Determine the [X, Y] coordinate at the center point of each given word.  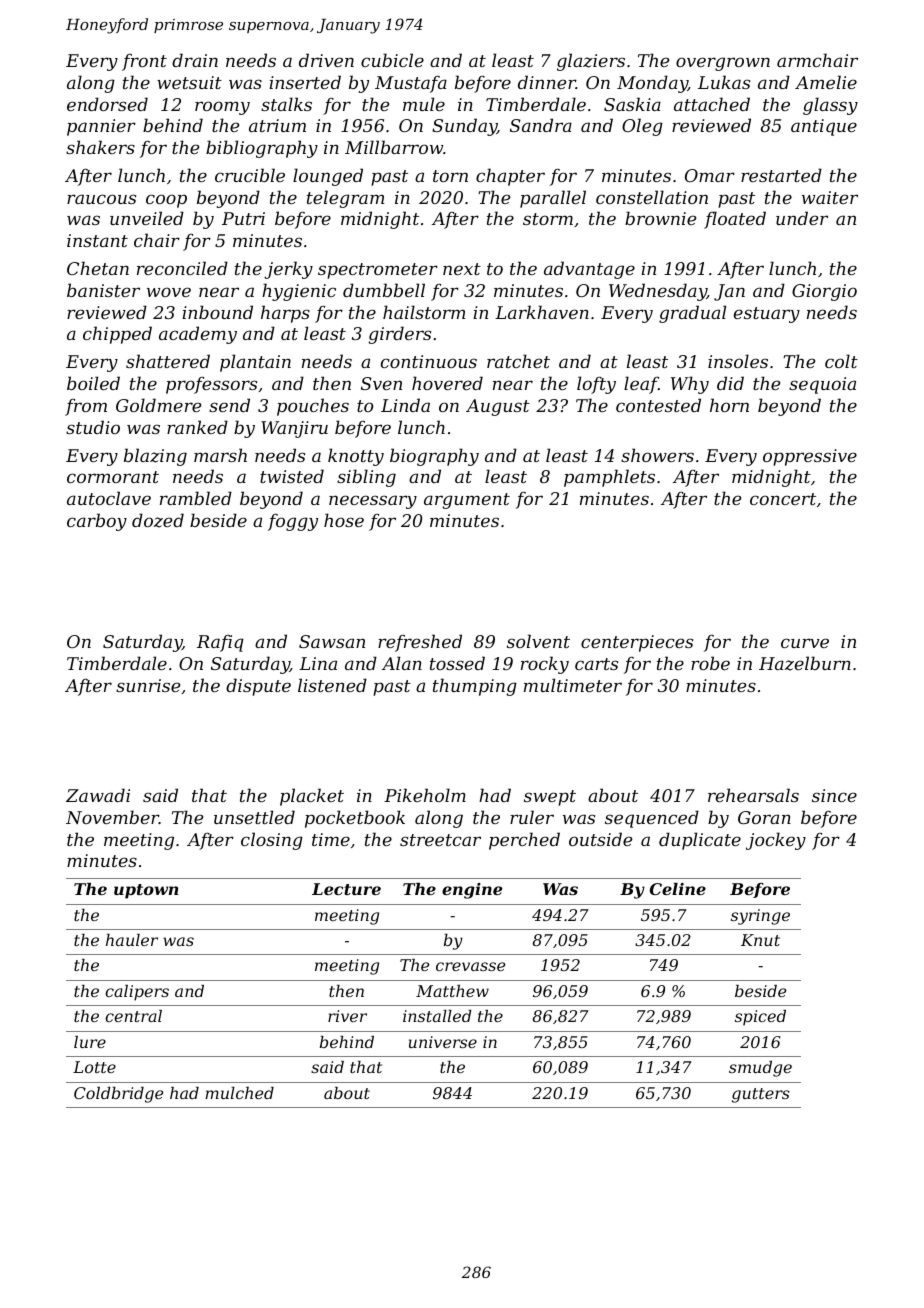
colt [841, 361]
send [229, 405]
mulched [239, 1093]
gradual [692, 314]
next [462, 269]
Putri [243, 218]
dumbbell [384, 290]
